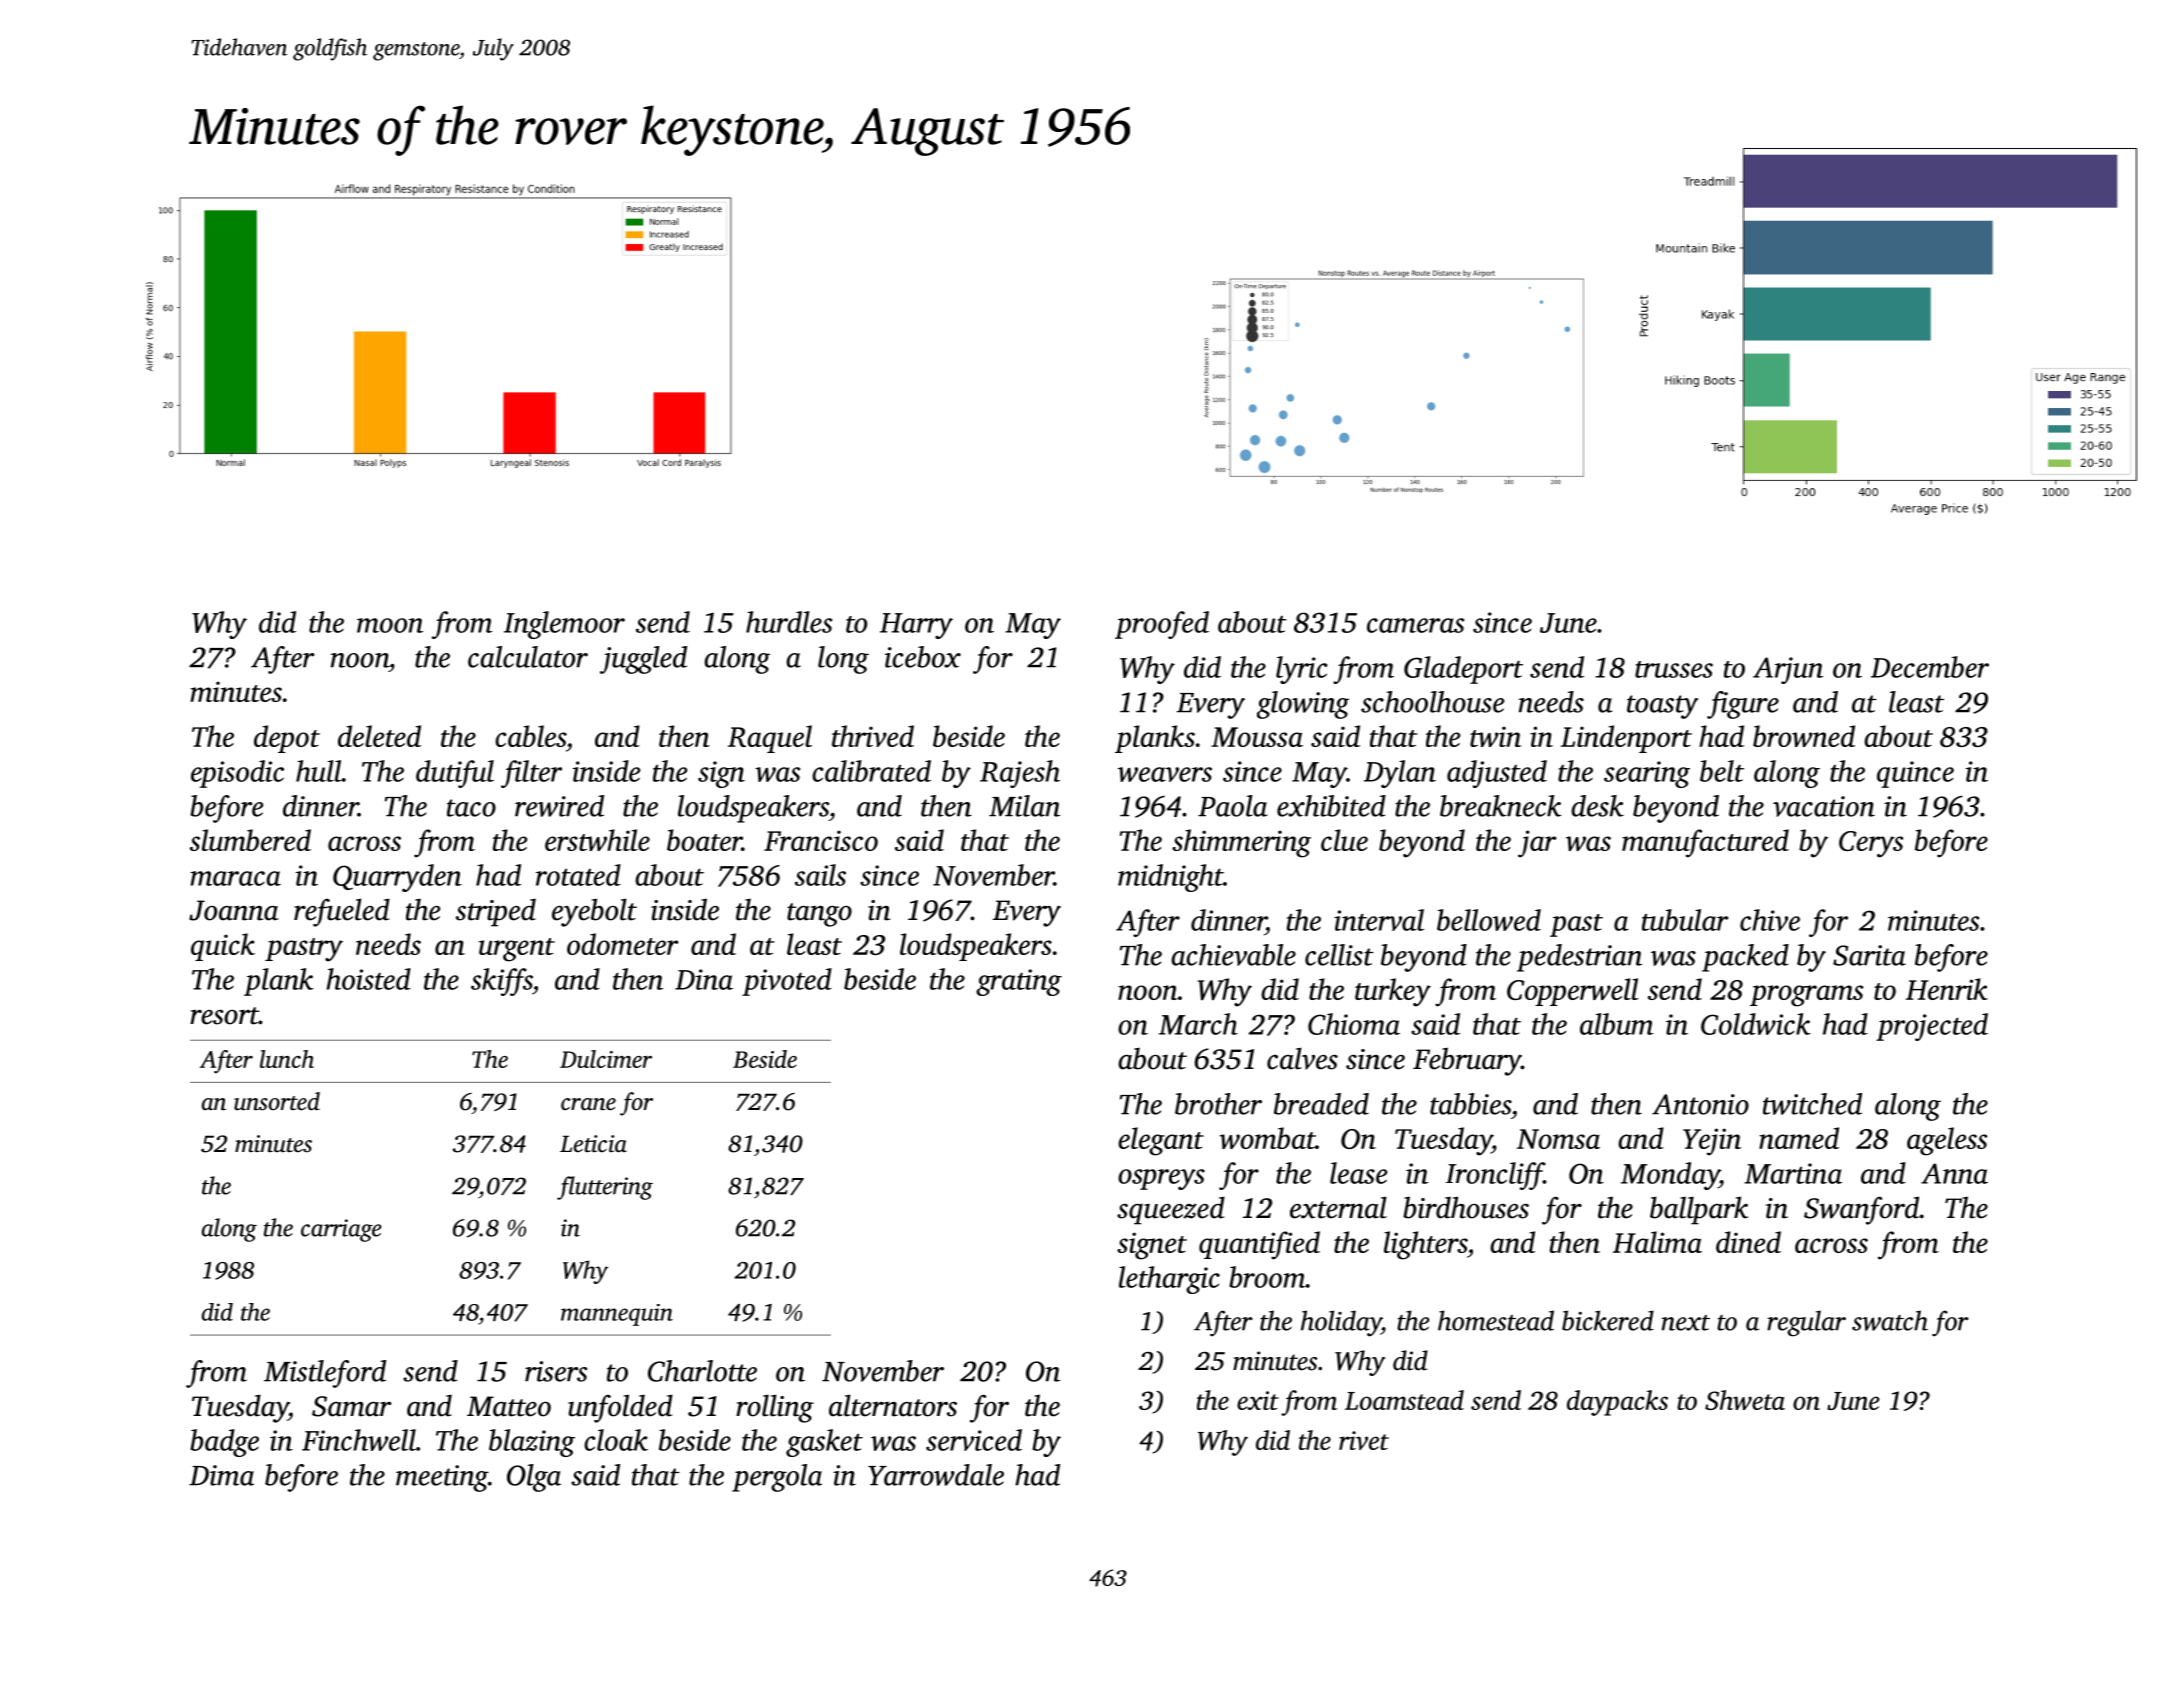 The height and width of the document is (1683, 2178). Describe the element at coordinates (442, 1478) in the document. I see `meeting` at that location.
